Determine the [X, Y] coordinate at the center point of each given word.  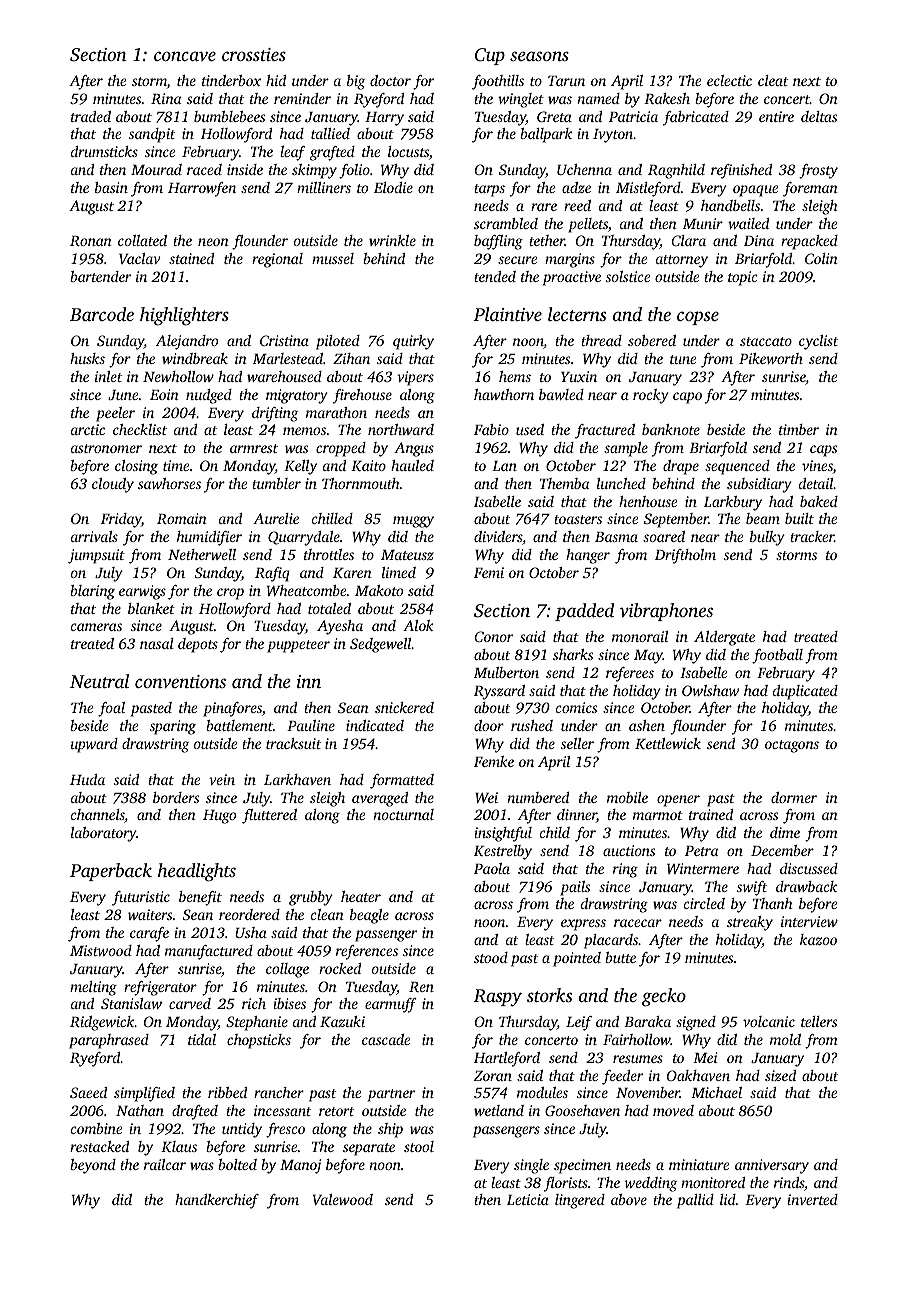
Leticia [528, 1199]
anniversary [772, 1166]
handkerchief [217, 1201]
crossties [254, 54]
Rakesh [667, 98]
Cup [490, 56]
